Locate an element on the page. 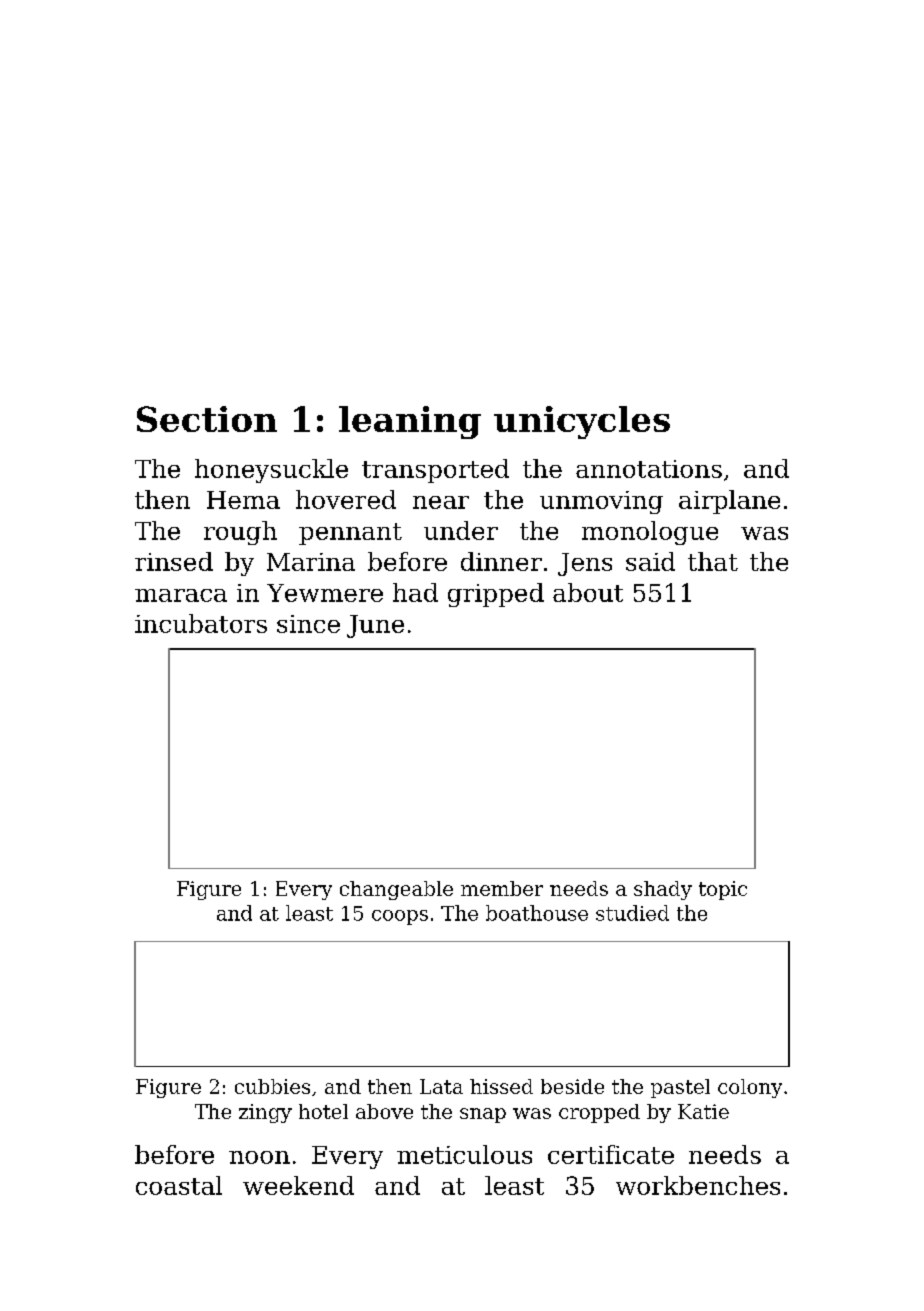  rinsed is located at coordinates (174, 561).
